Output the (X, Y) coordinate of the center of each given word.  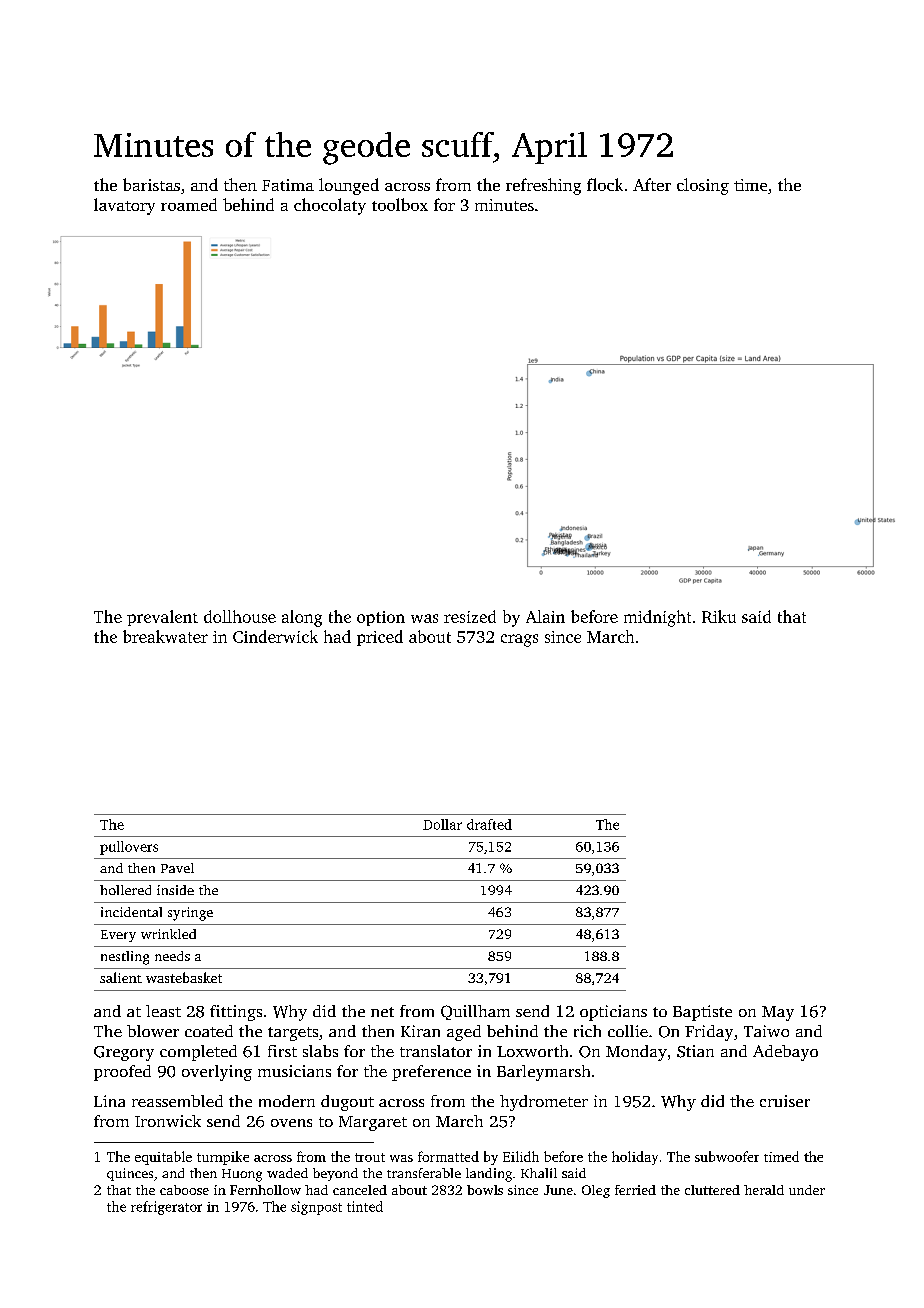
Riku (719, 616)
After (652, 184)
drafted (489, 824)
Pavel (177, 868)
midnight (657, 618)
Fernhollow (265, 1190)
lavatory (124, 206)
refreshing (543, 186)
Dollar (442, 824)
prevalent (162, 618)
